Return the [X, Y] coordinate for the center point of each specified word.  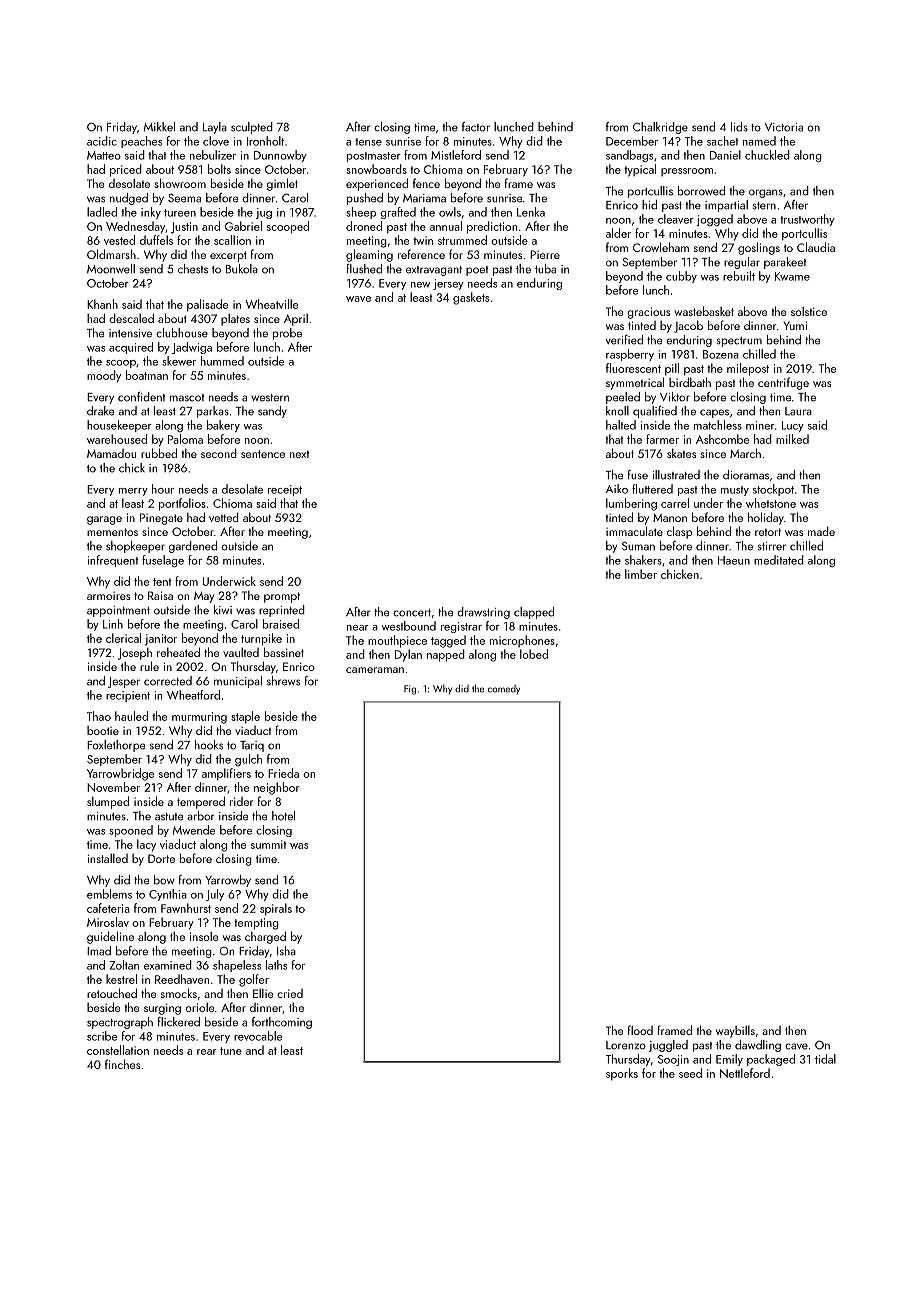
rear [207, 1052]
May [204, 597]
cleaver [676, 219]
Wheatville [272, 304]
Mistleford [456, 155]
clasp [679, 532]
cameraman [375, 670]
